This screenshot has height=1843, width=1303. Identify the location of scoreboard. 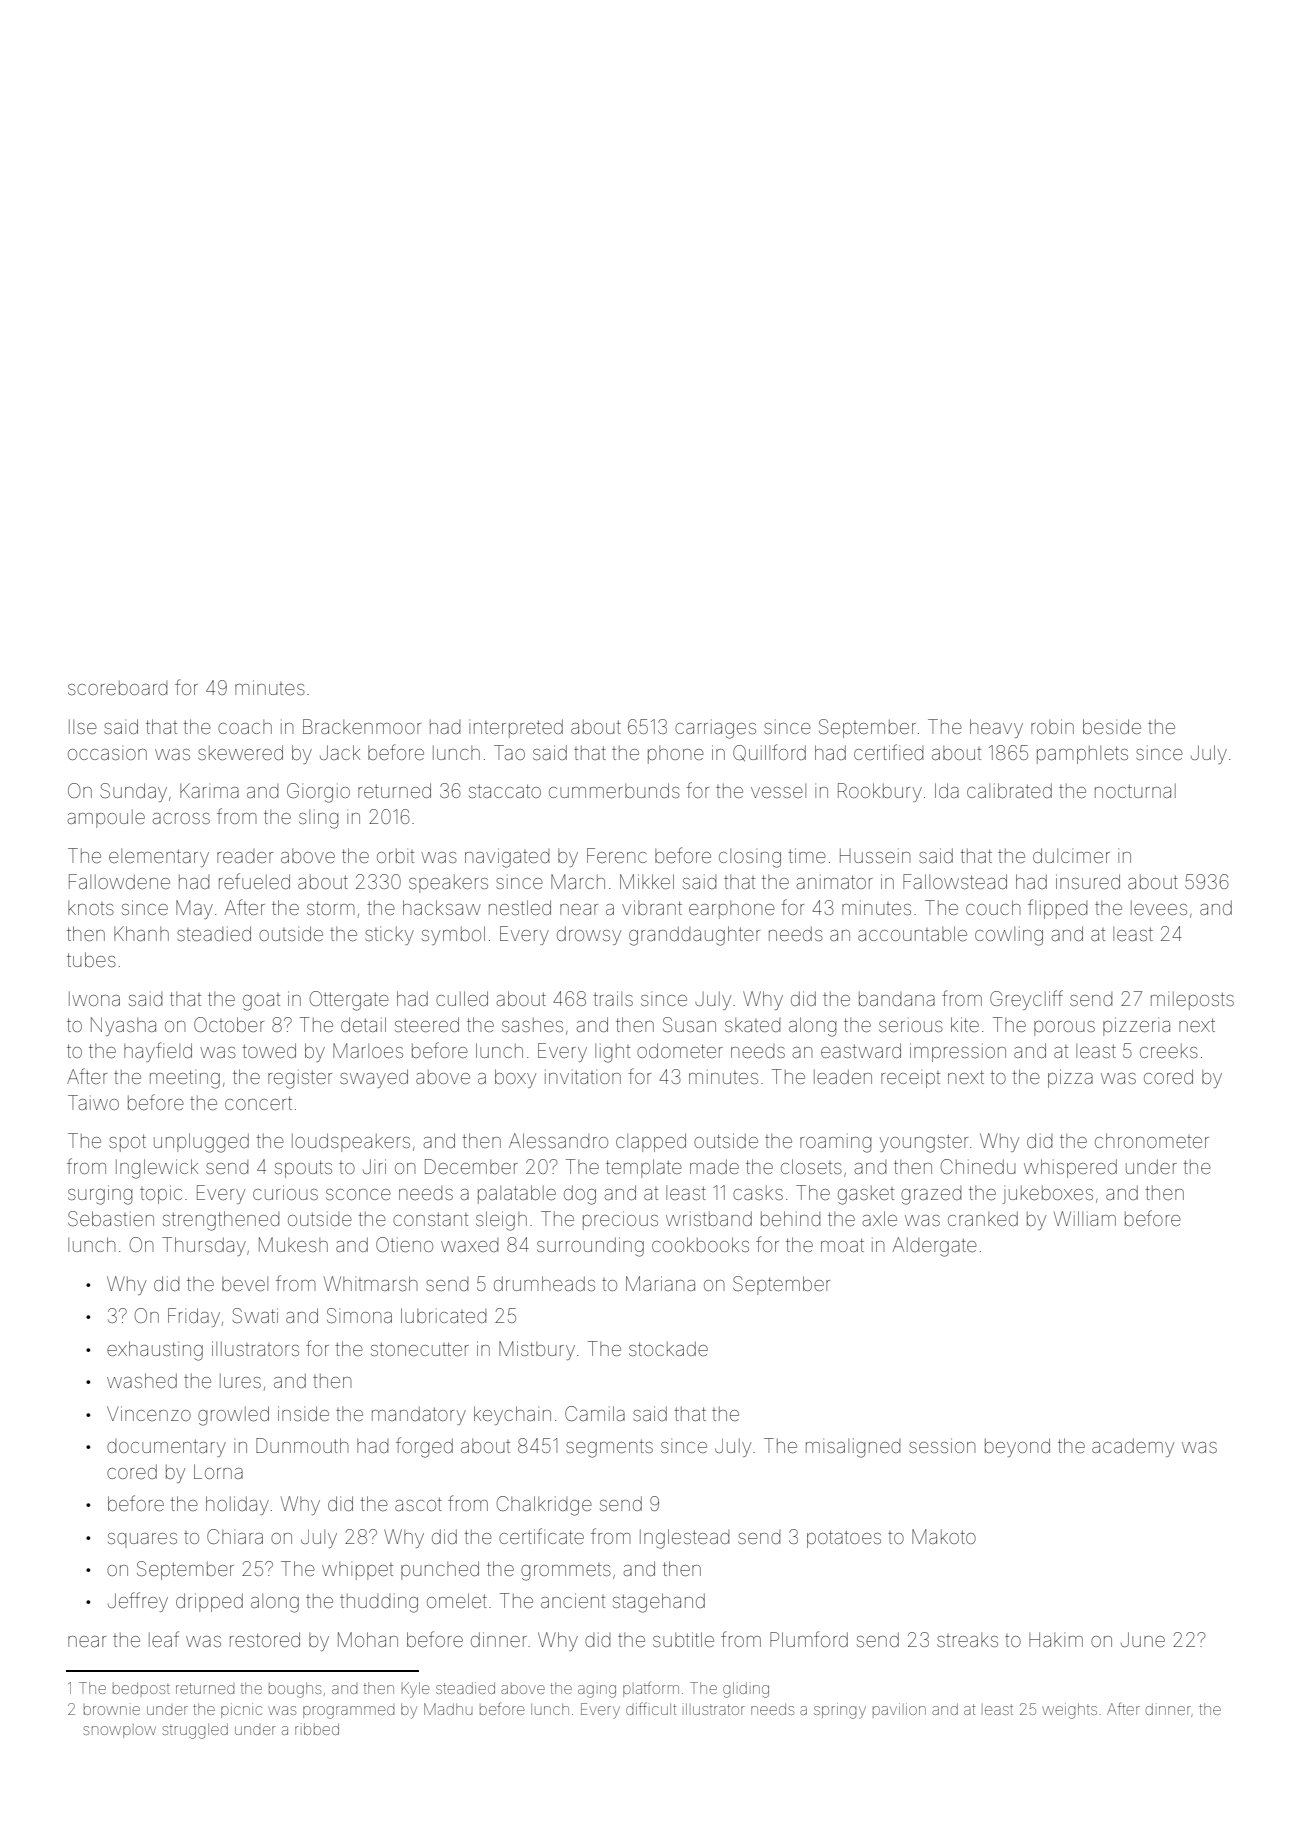
(117, 687).
